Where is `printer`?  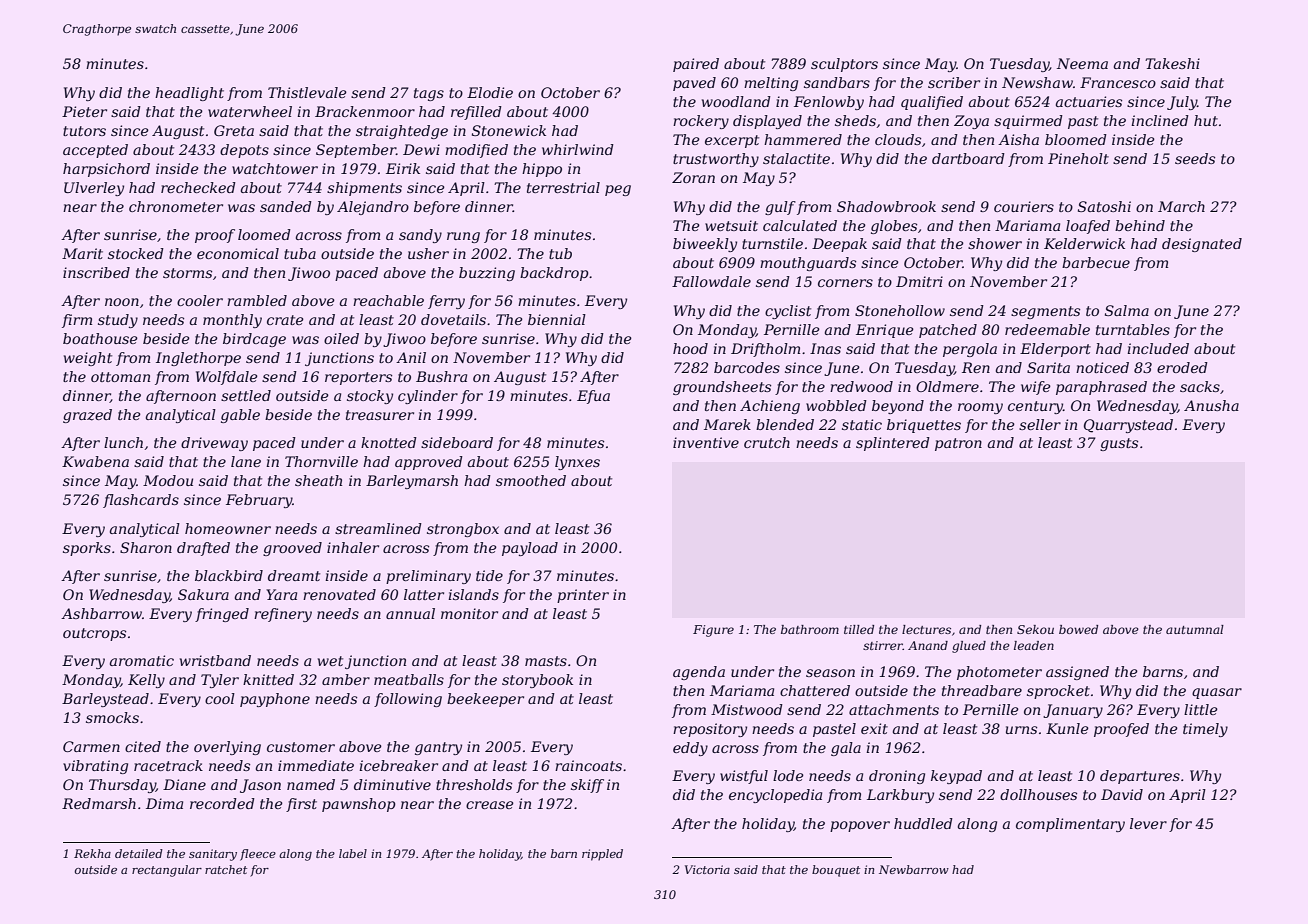
printer is located at coordinates (583, 596).
